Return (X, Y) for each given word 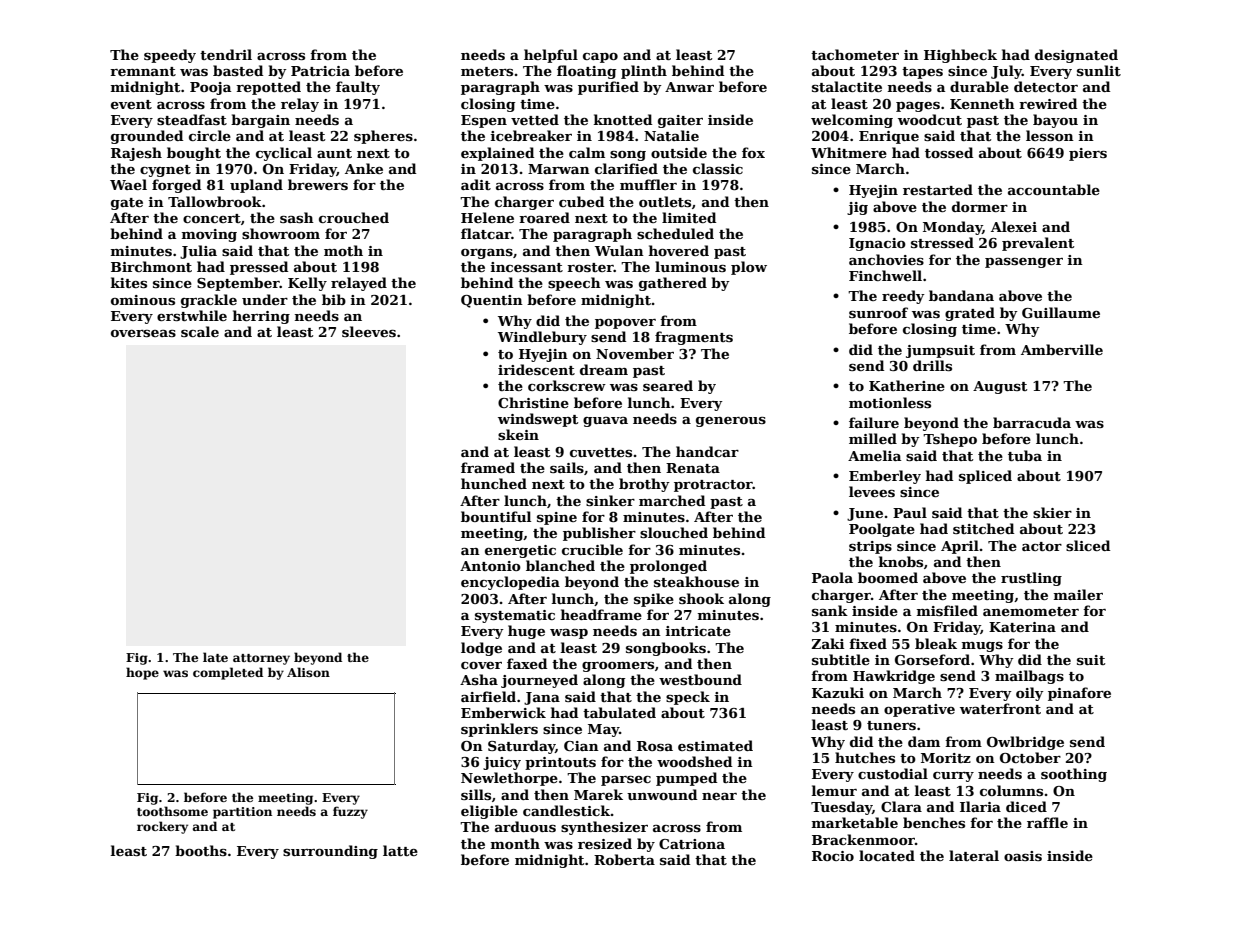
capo (600, 58)
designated (1076, 56)
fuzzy (350, 812)
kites (129, 282)
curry (953, 777)
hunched (494, 483)
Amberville (1062, 349)
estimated (715, 745)
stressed (942, 242)
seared (668, 385)
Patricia (320, 71)
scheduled (675, 233)
